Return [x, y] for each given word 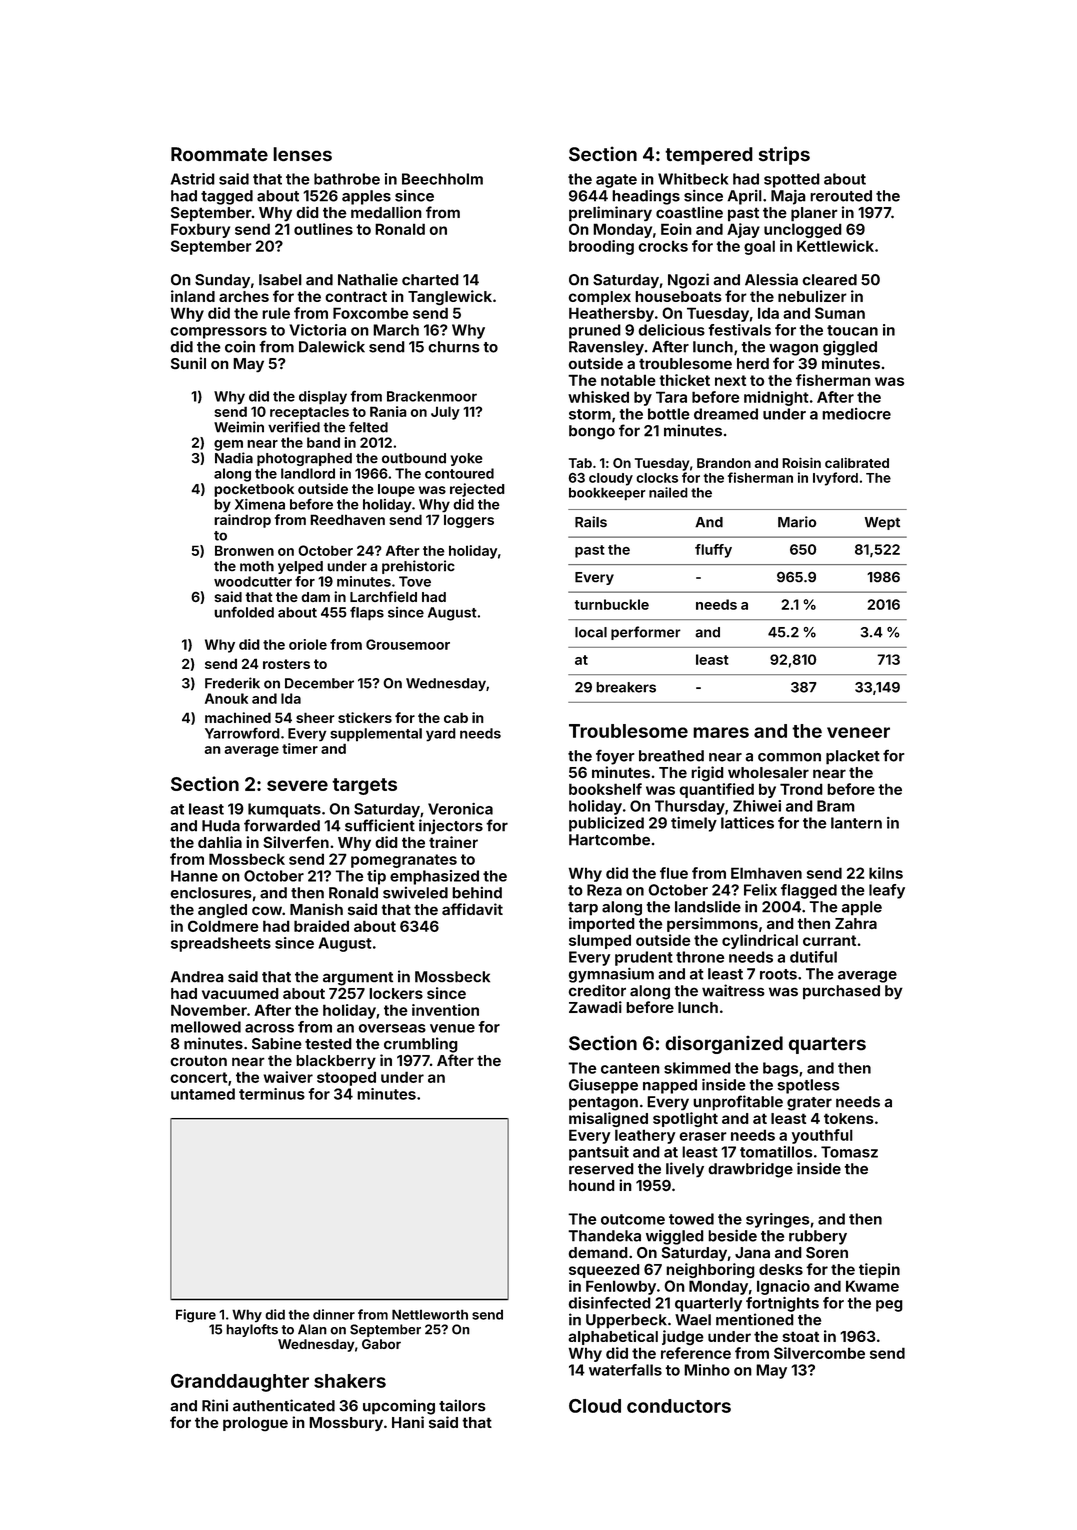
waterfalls [625, 1370]
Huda [221, 826]
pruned [595, 331]
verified [294, 427]
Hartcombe [609, 840]
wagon [793, 350]
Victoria [317, 330]
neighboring [710, 1270]
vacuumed [240, 993]
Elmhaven [766, 873]
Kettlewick [835, 246]
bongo [592, 432]
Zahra [856, 923]
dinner [334, 1314]
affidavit [472, 909]
